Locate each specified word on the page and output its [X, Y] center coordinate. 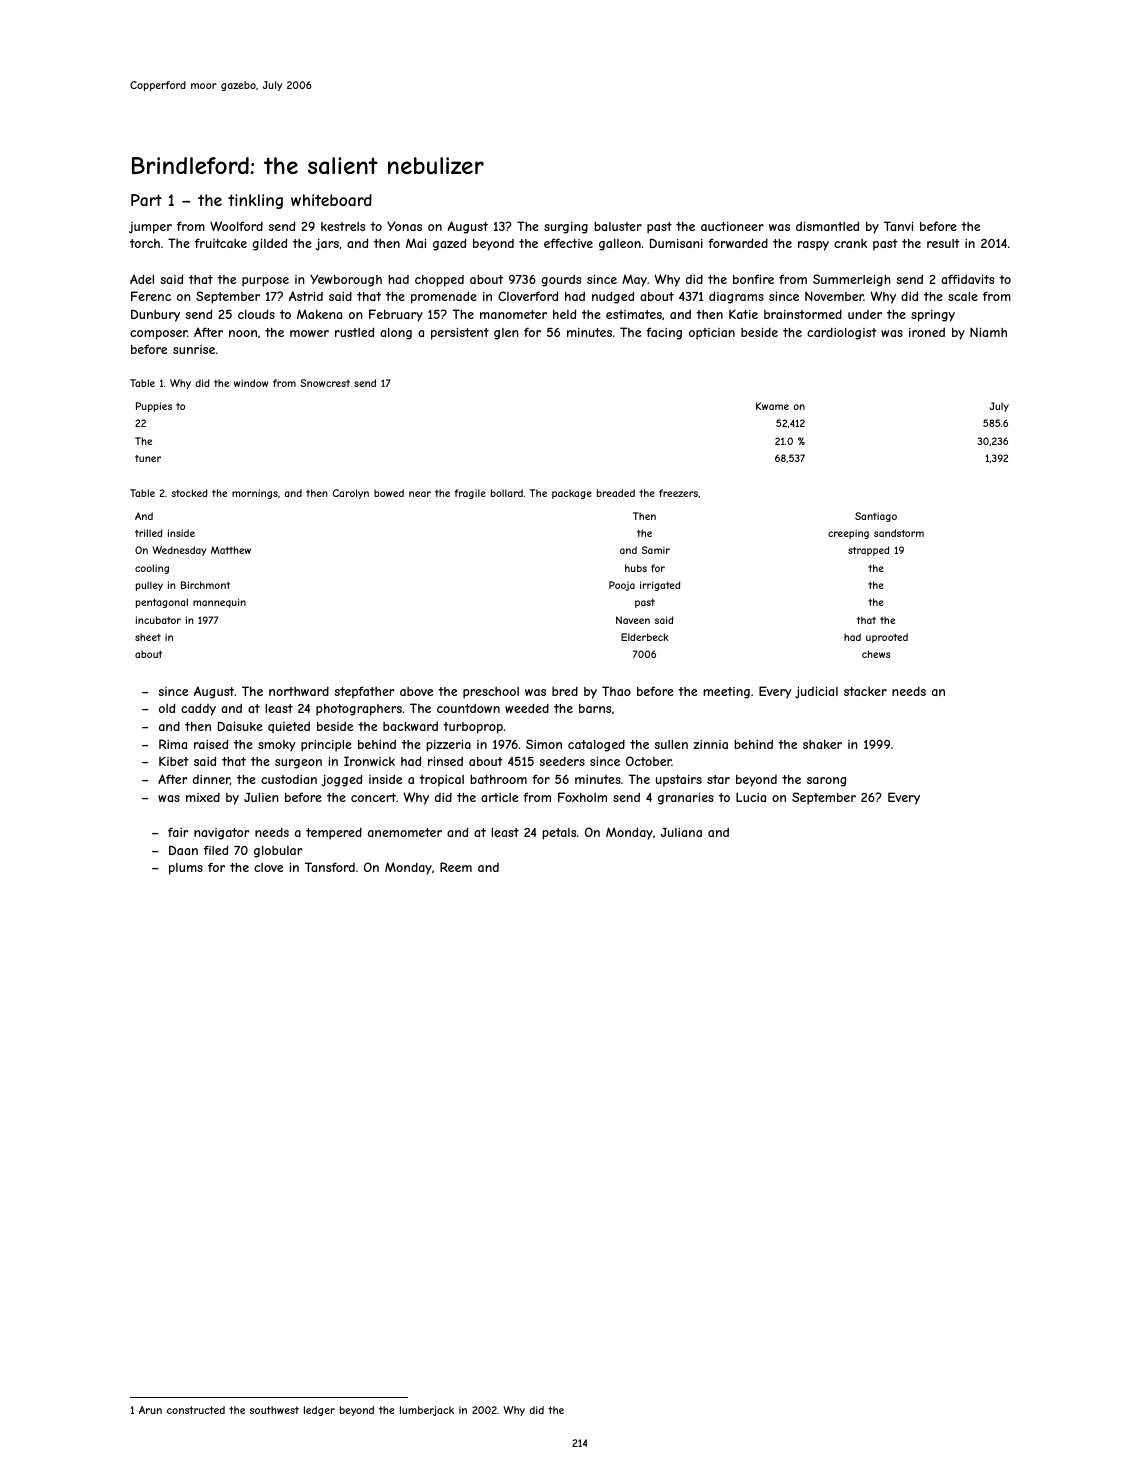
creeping [848, 534]
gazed [449, 244]
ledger [319, 1411]
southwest [274, 1410]
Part [146, 200]
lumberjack [427, 1411]
